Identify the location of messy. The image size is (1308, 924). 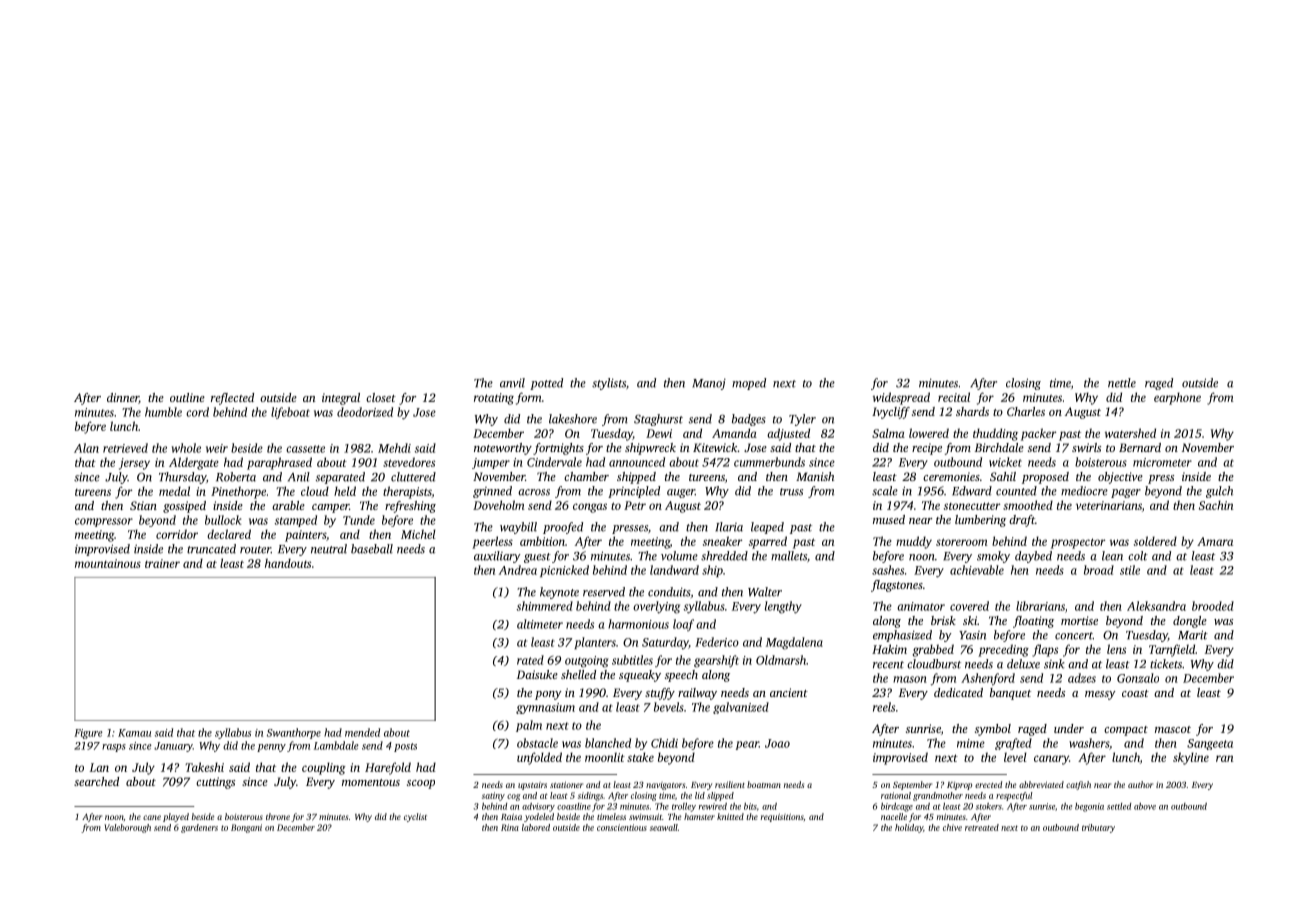
(1100, 695).
